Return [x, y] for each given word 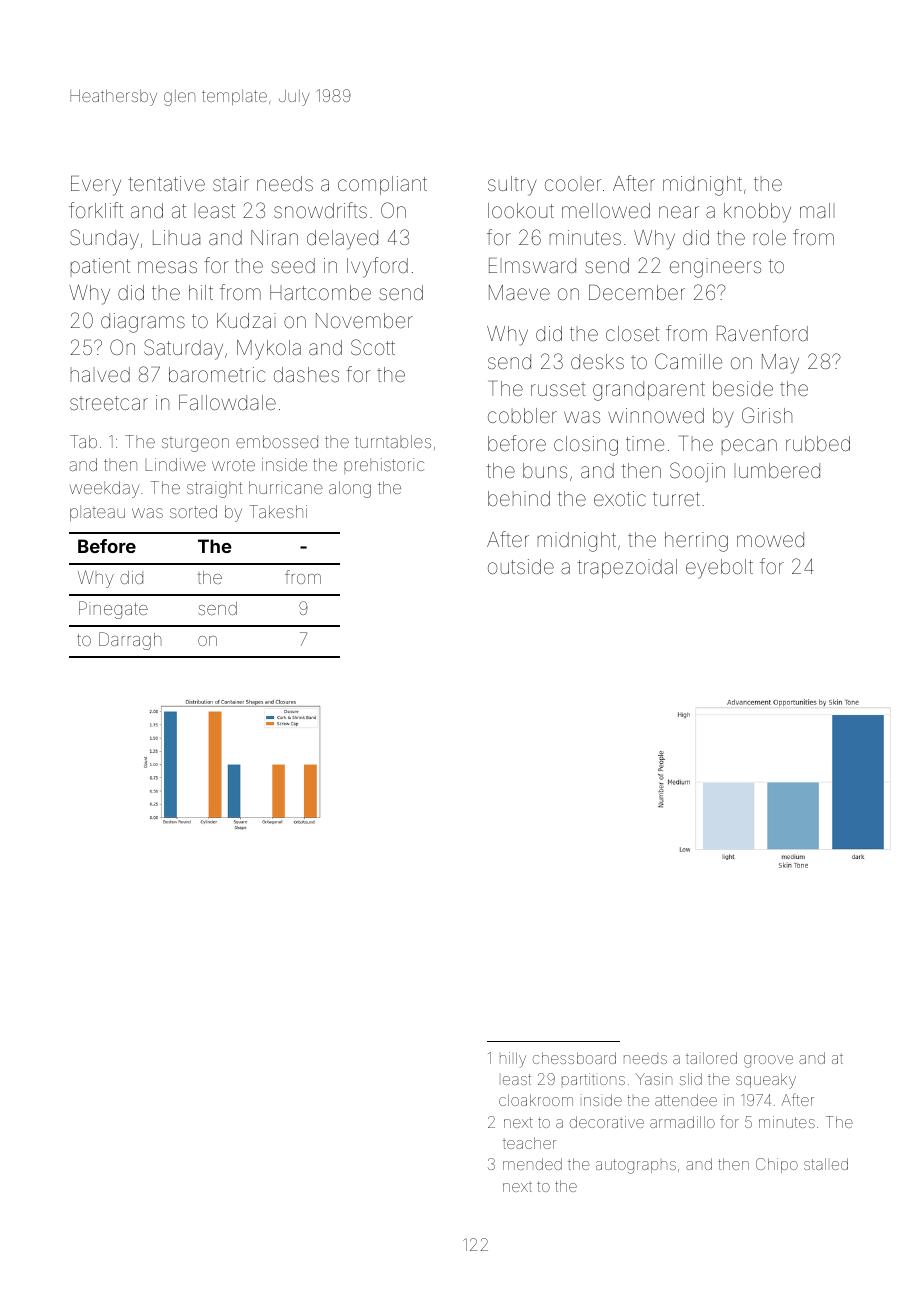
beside [743, 388]
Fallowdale [227, 402]
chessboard [574, 1058]
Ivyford [377, 267]
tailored [711, 1058]
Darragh [130, 641]
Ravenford [762, 333]
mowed [770, 539]
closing [586, 446]
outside [521, 566]
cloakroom [536, 1100]
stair [231, 183]
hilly [513, 1060]
